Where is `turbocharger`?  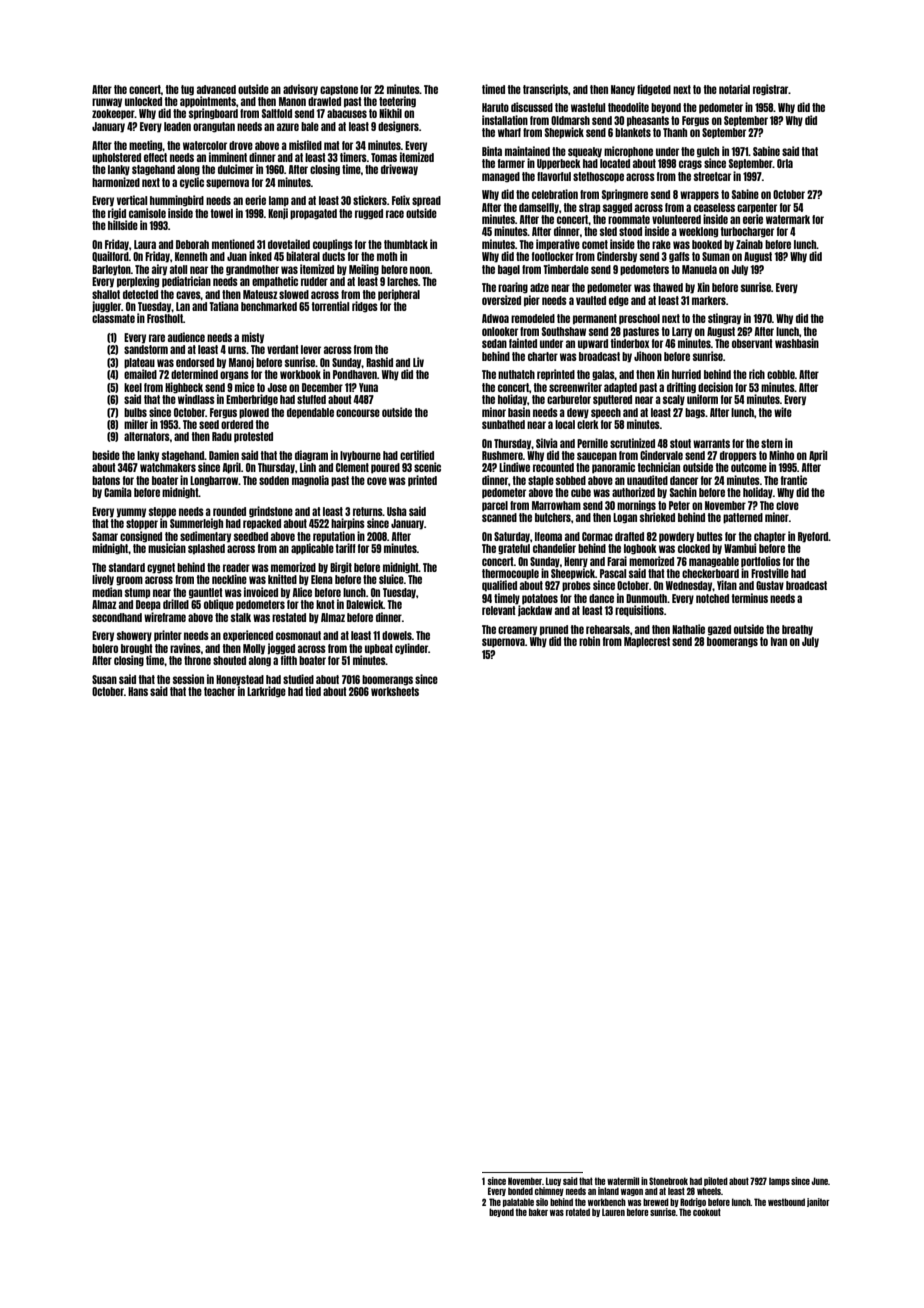 turbocharger is located at coordinates (747, 232).
